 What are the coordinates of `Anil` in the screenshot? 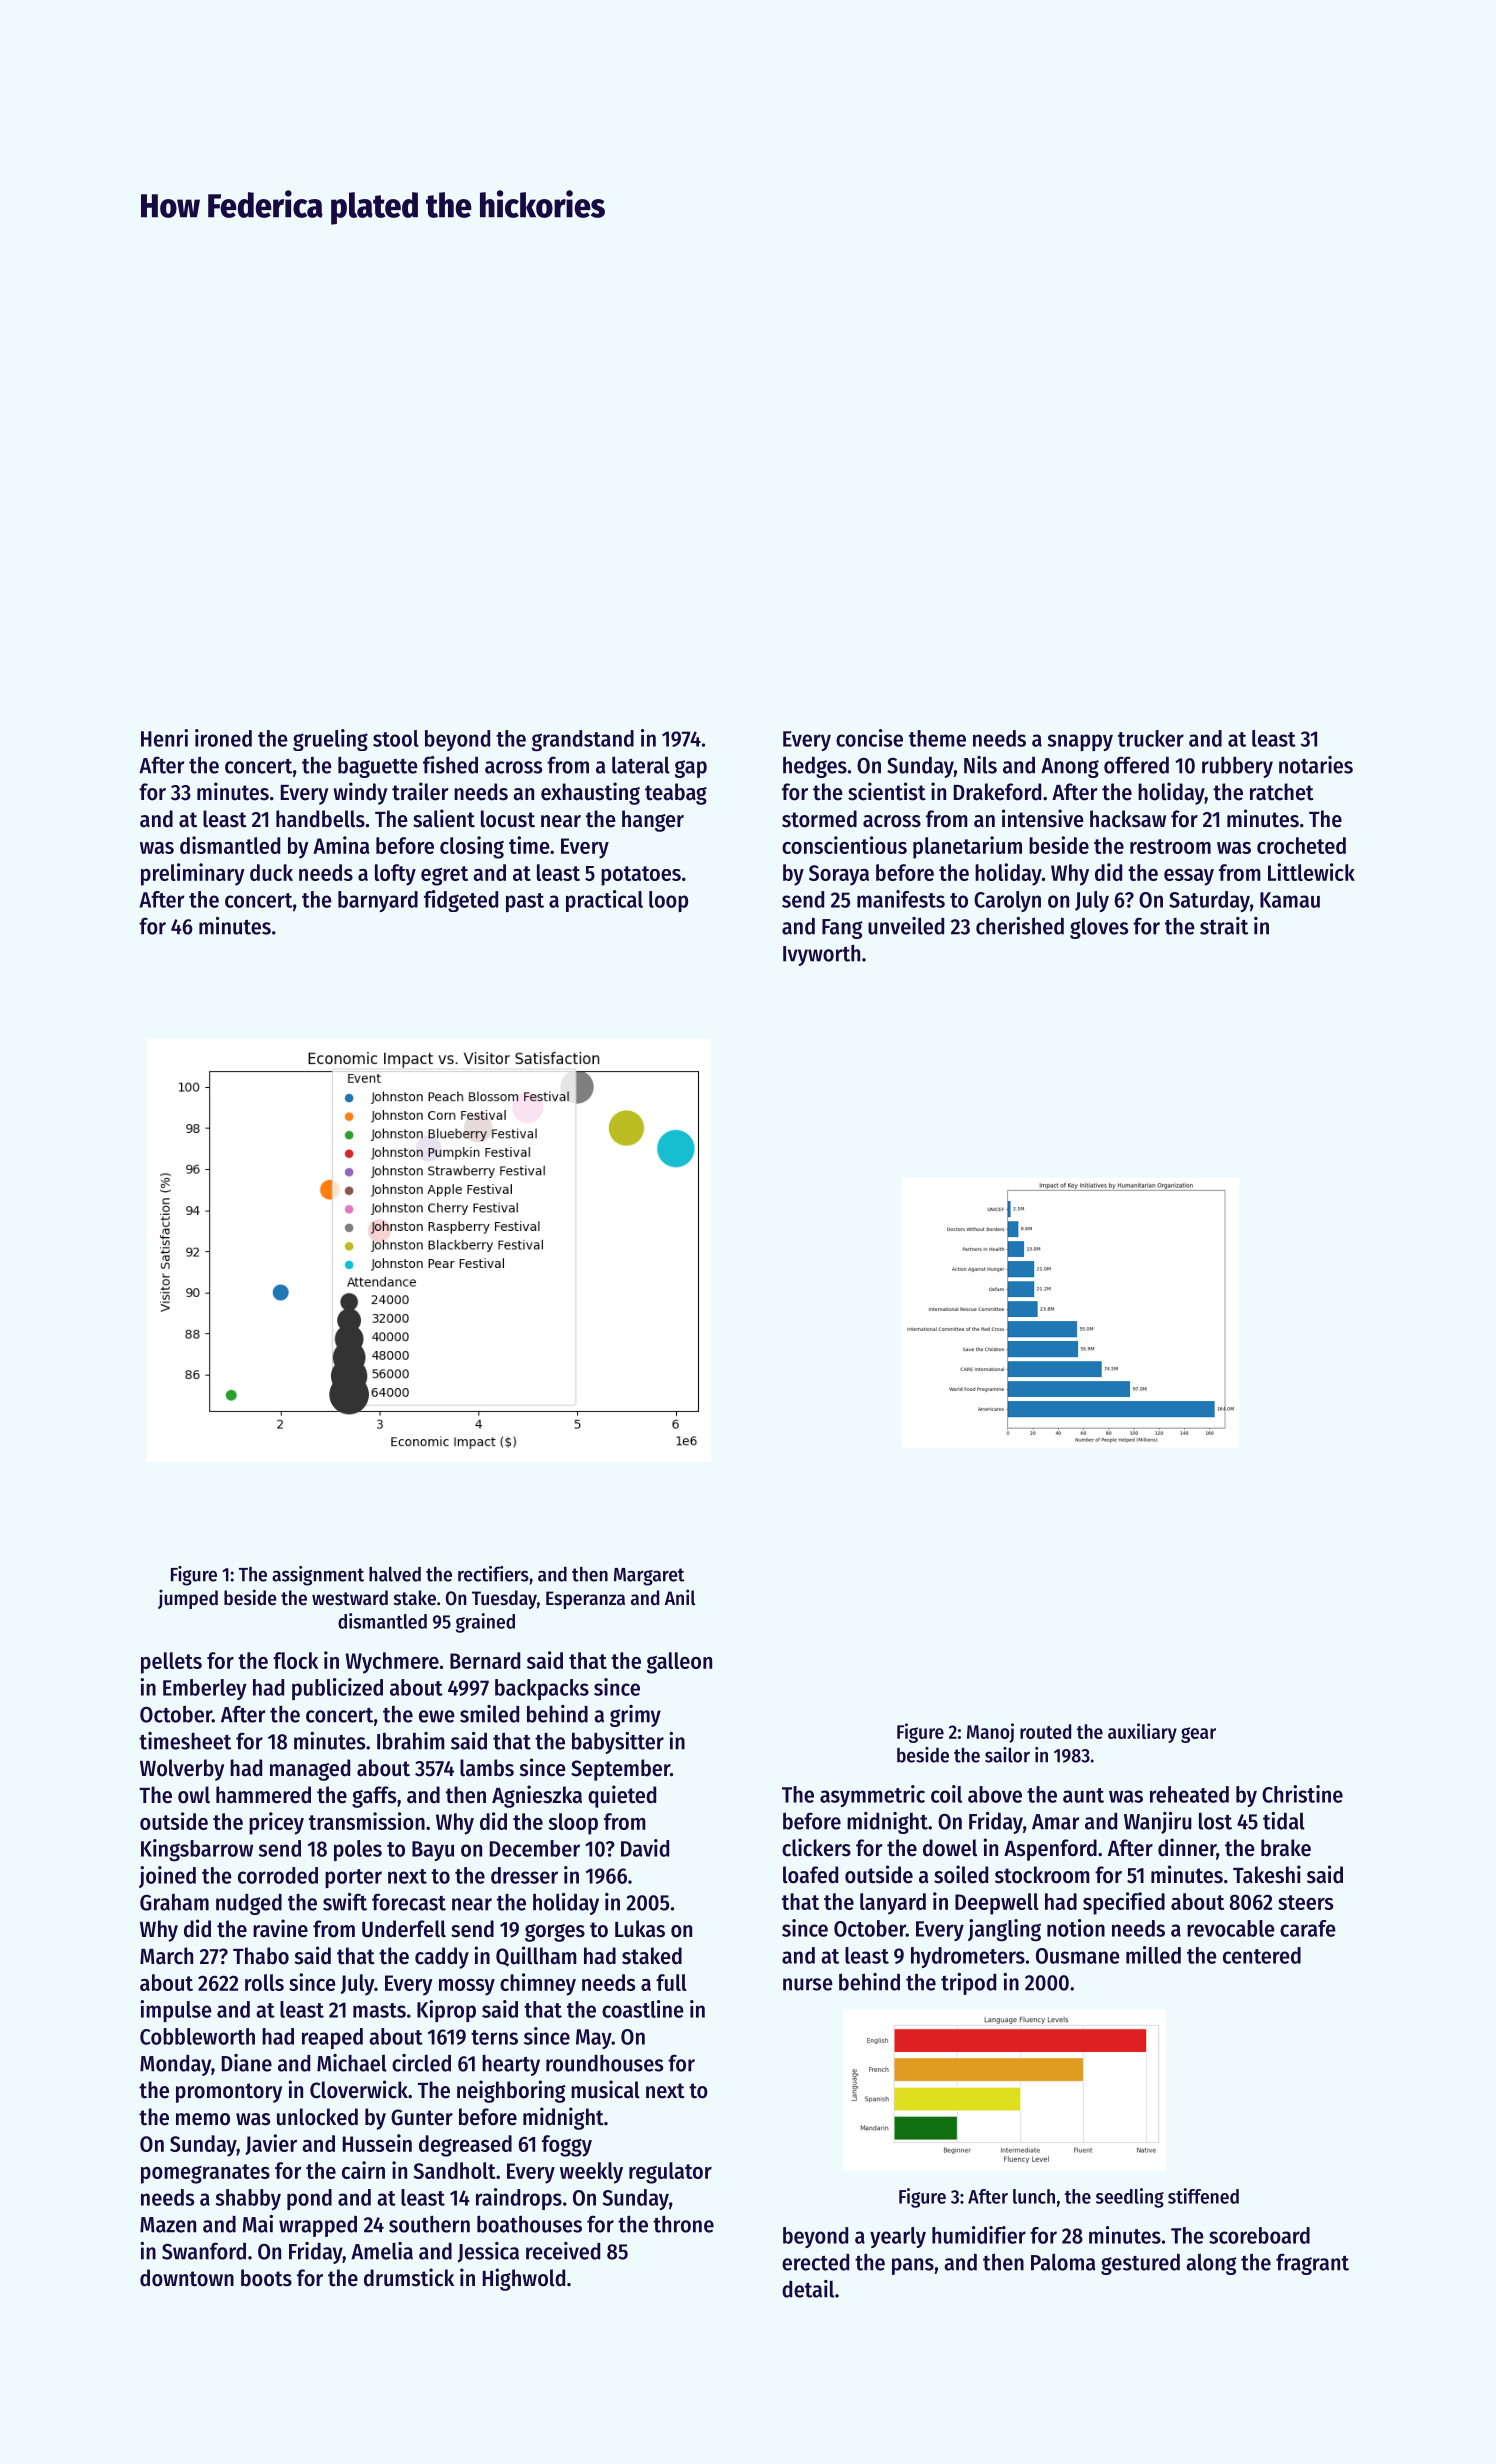 It's located at (680, 1597).
